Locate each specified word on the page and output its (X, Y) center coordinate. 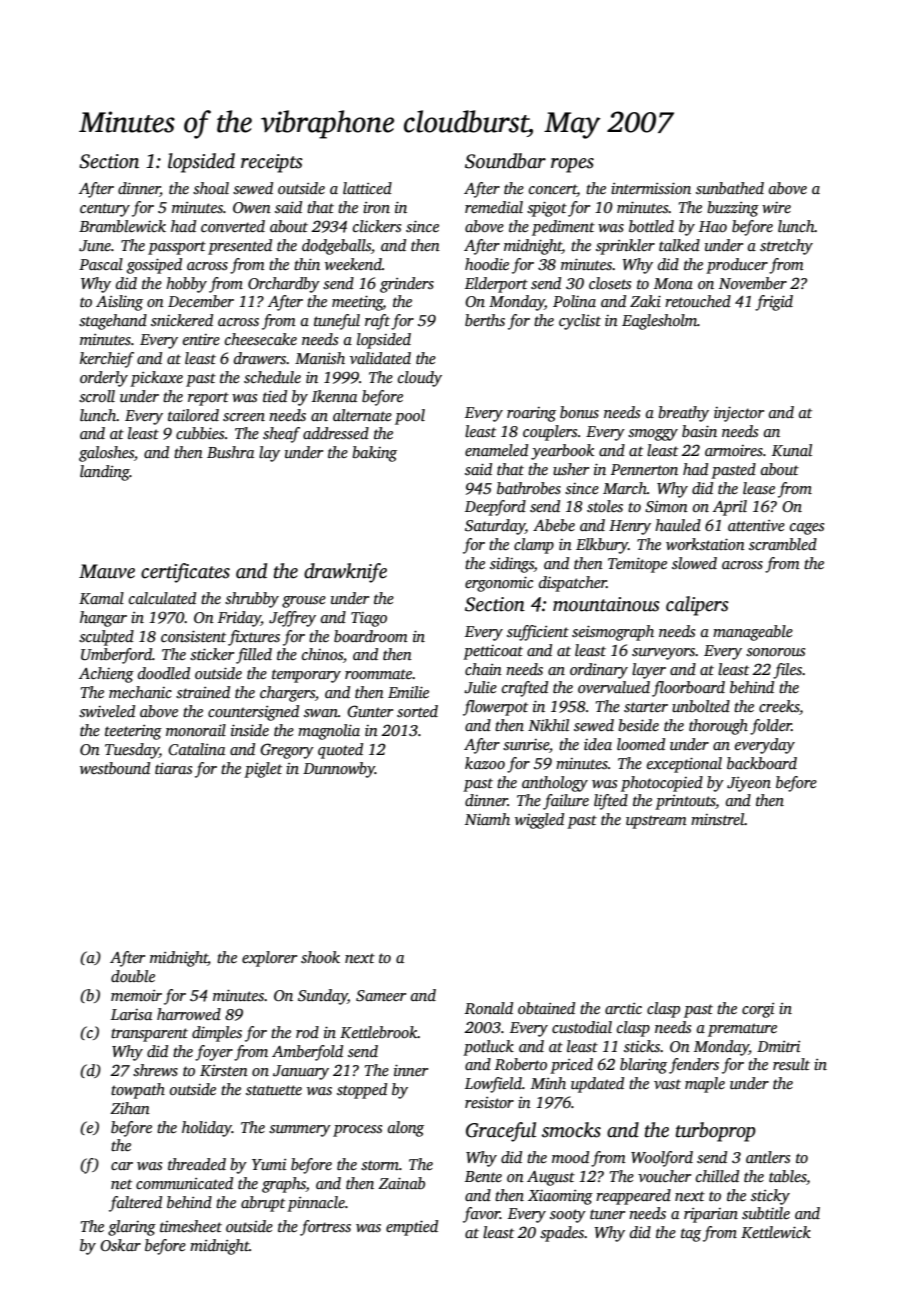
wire (776, 207)
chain (483, 669)
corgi (758, 1010)
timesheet (191, 1226)
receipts (272, 163)
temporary (306, 676)
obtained (546, 1008)
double (133, 976)
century (105, 210)
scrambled (783, 544)
